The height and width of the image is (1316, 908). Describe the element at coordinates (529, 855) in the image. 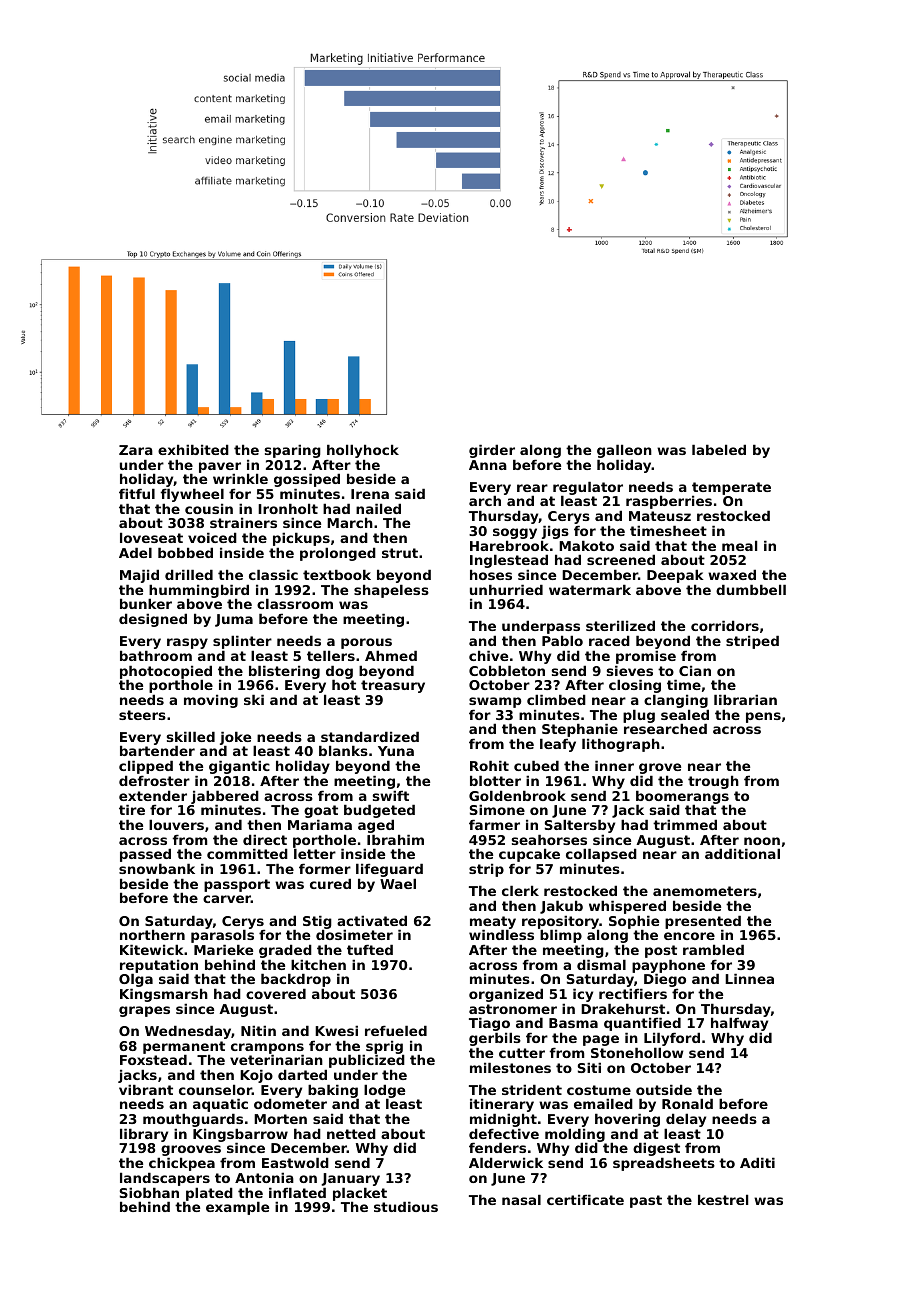

I see `cupcake` at that location.
